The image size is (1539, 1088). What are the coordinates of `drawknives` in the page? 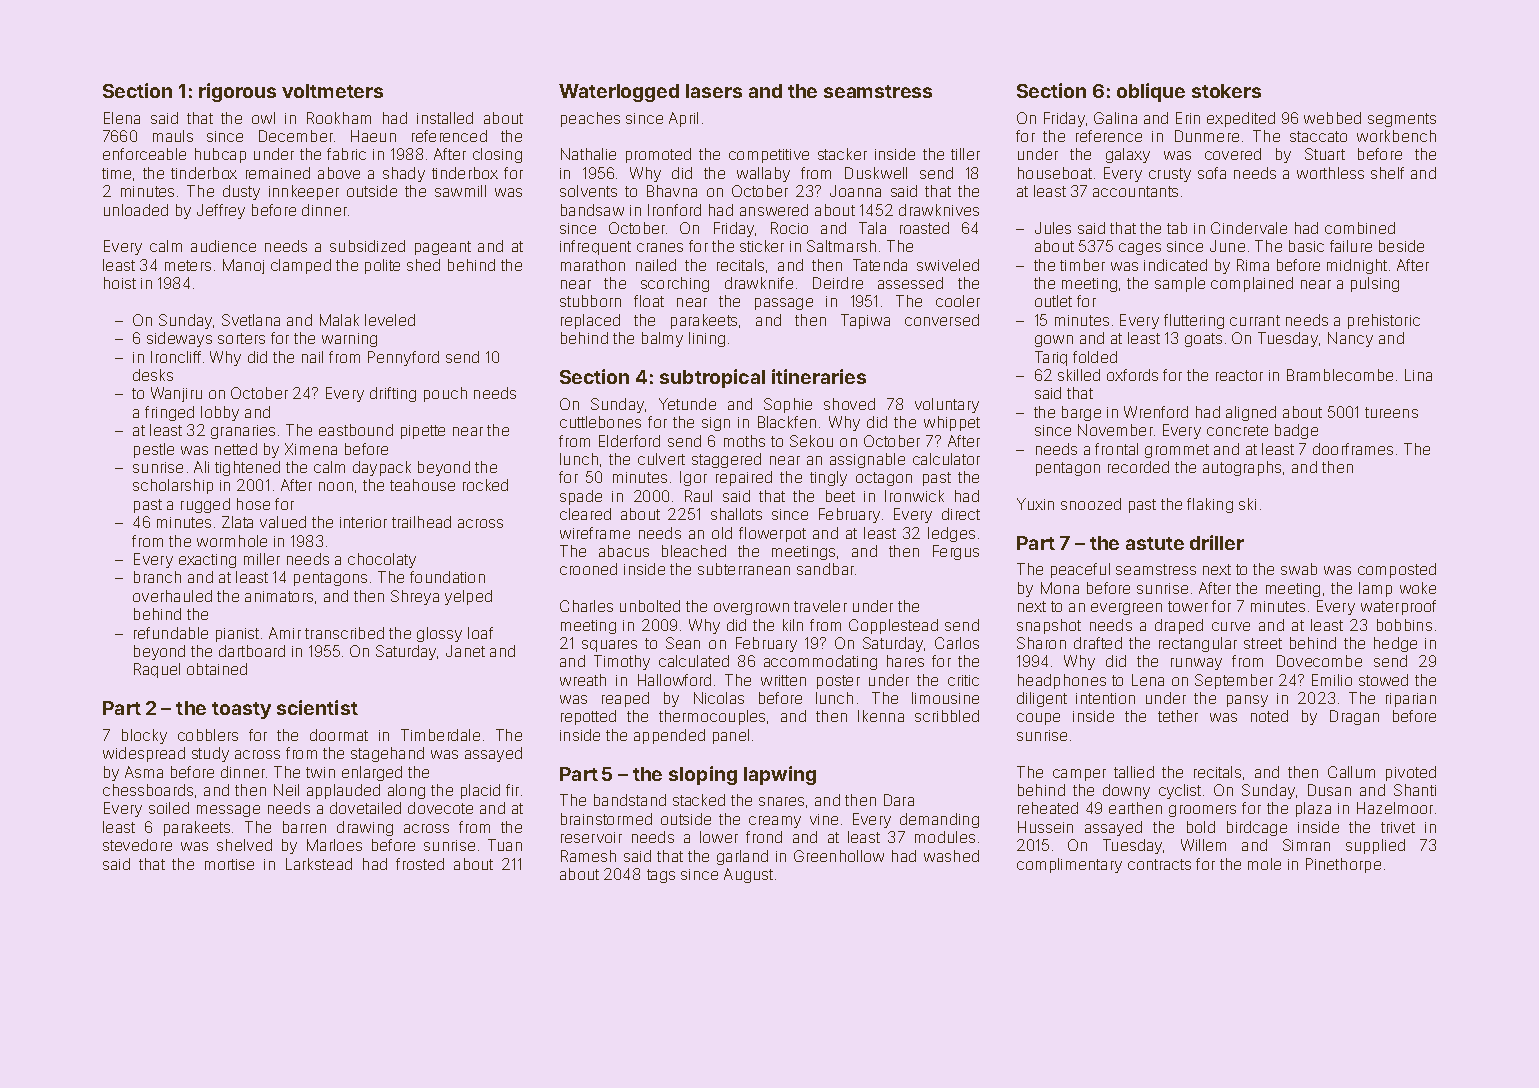 It's located at (939, 210).
